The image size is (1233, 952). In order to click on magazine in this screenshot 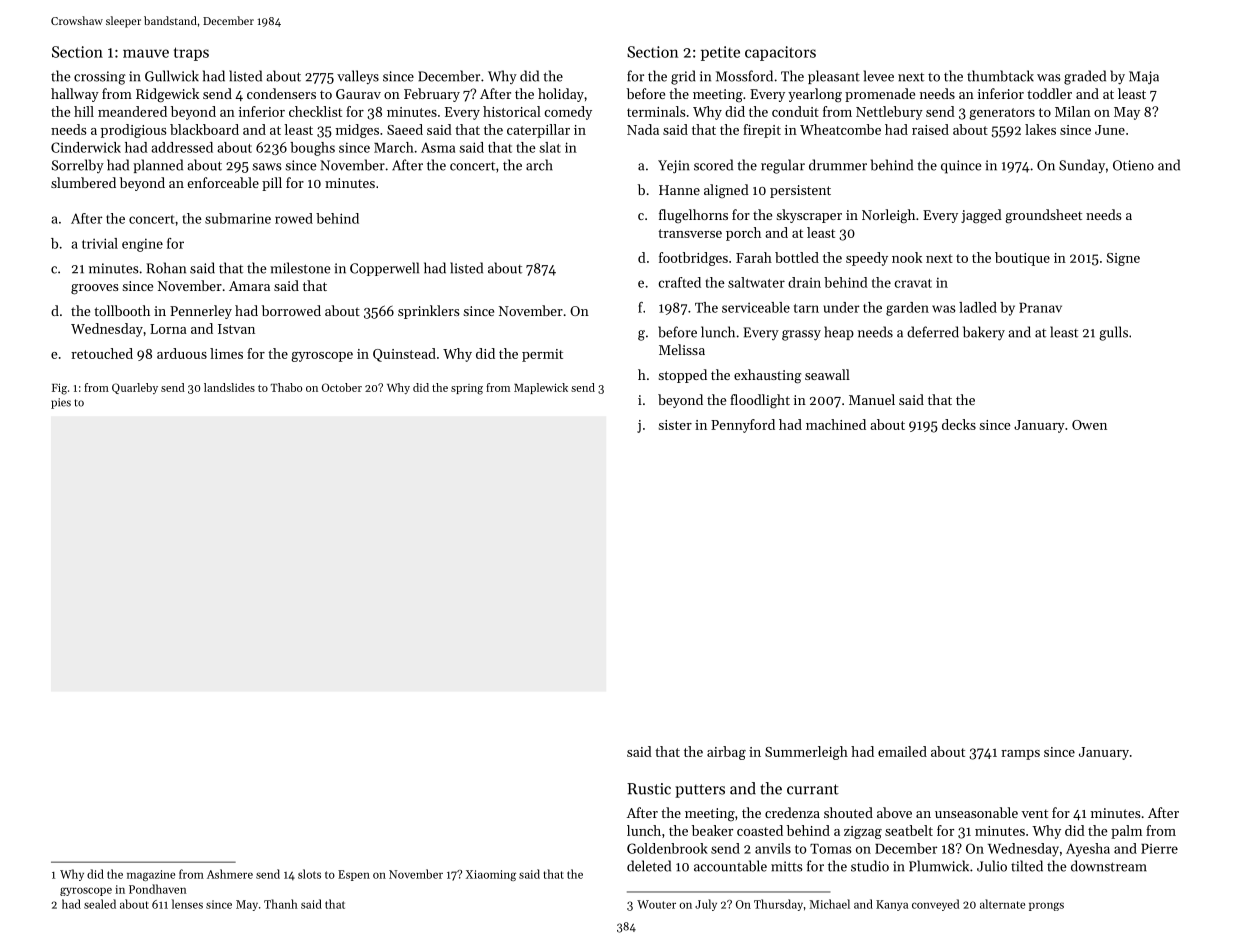, I will do `click(151, 875)`.
